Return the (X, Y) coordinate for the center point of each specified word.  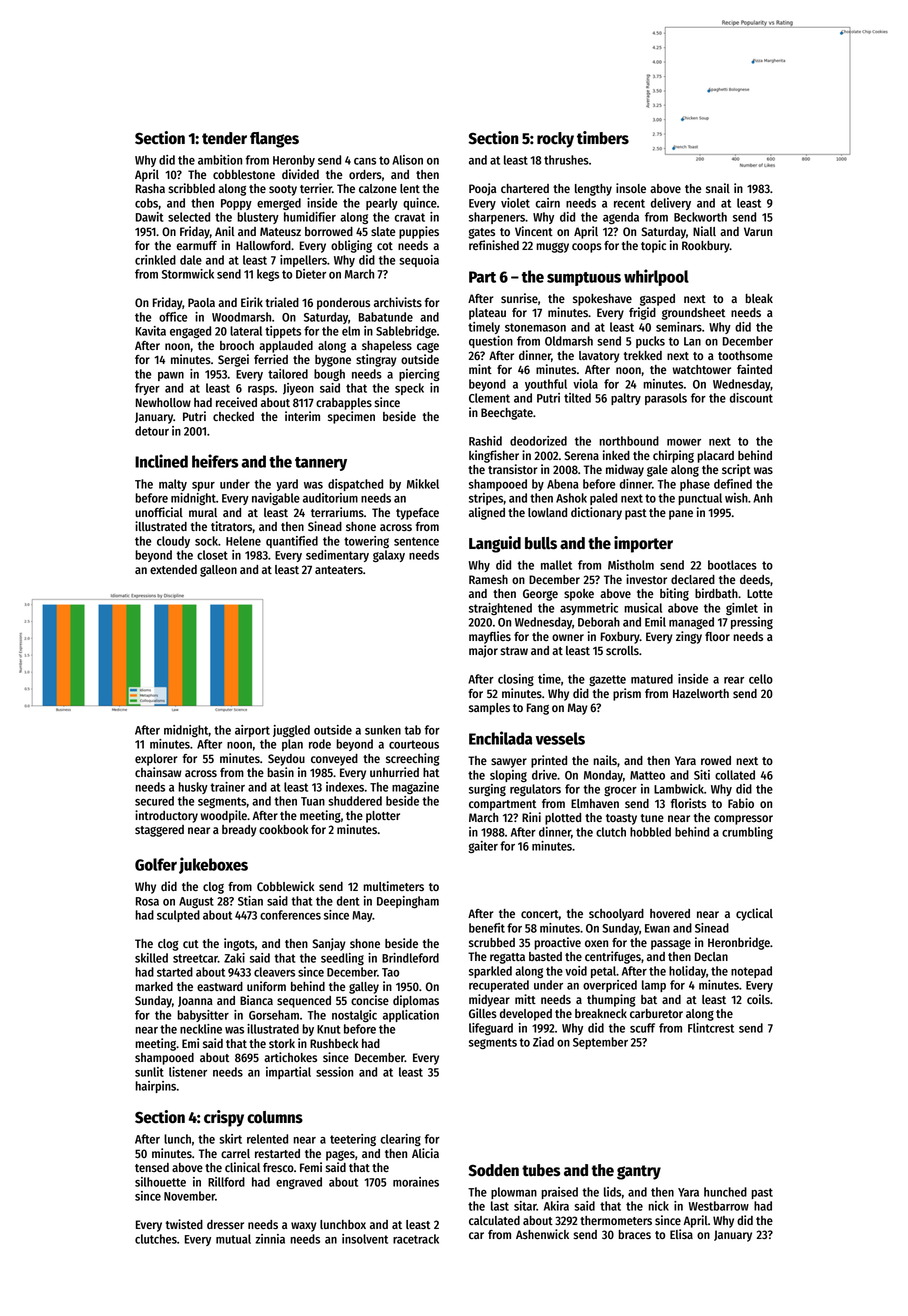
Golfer (156, 864)
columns (275, 1117)
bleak (759, 298)
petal (603, 972)
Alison (407, 160)
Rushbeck (334, 1043)
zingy (689, 637)
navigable (276, 499)
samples (489, 709)
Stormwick (188, 274)
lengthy (593, 190)
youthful (546, 385)
